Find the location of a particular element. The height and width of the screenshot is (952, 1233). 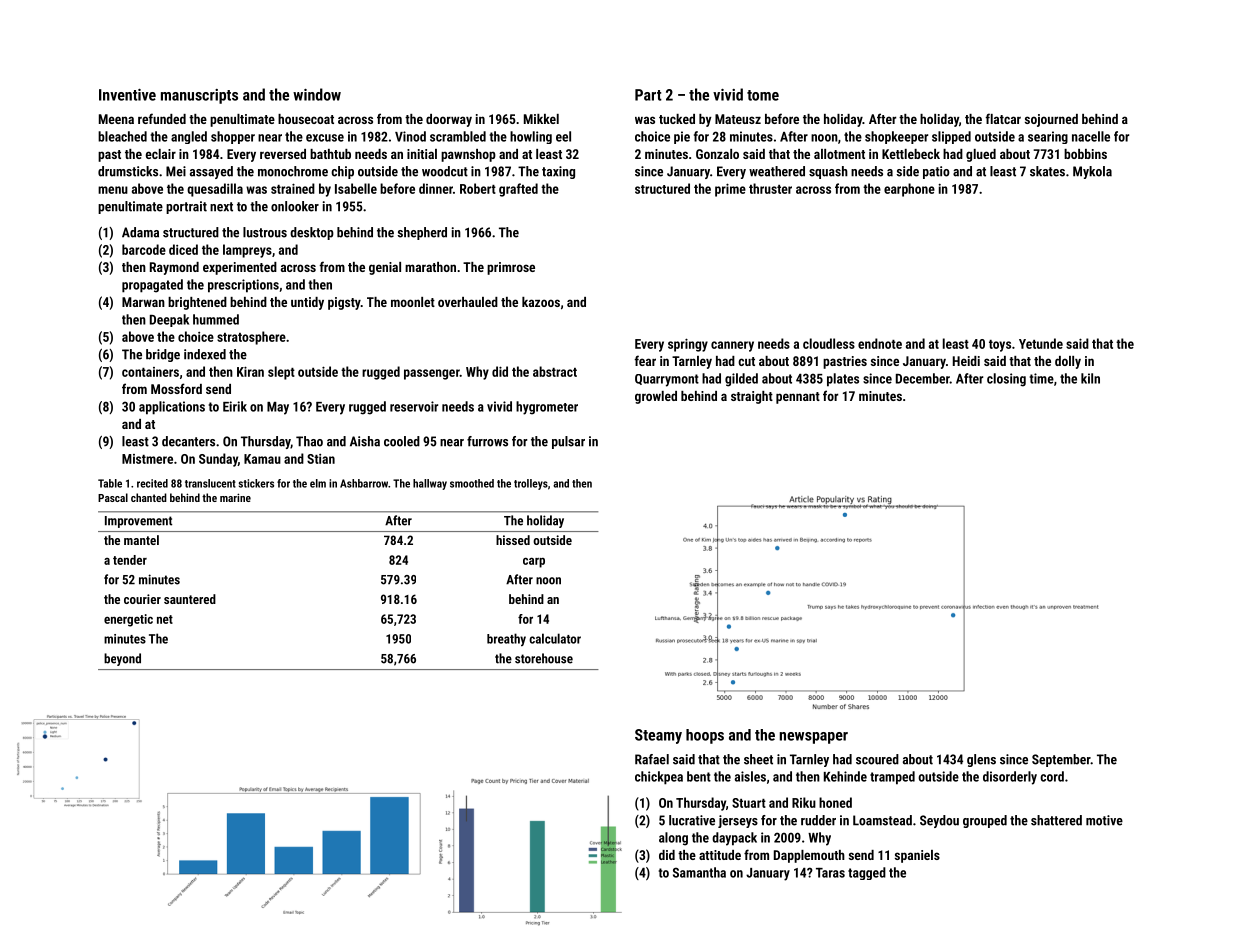

flatcar is located at coordinates (1003, 118).
